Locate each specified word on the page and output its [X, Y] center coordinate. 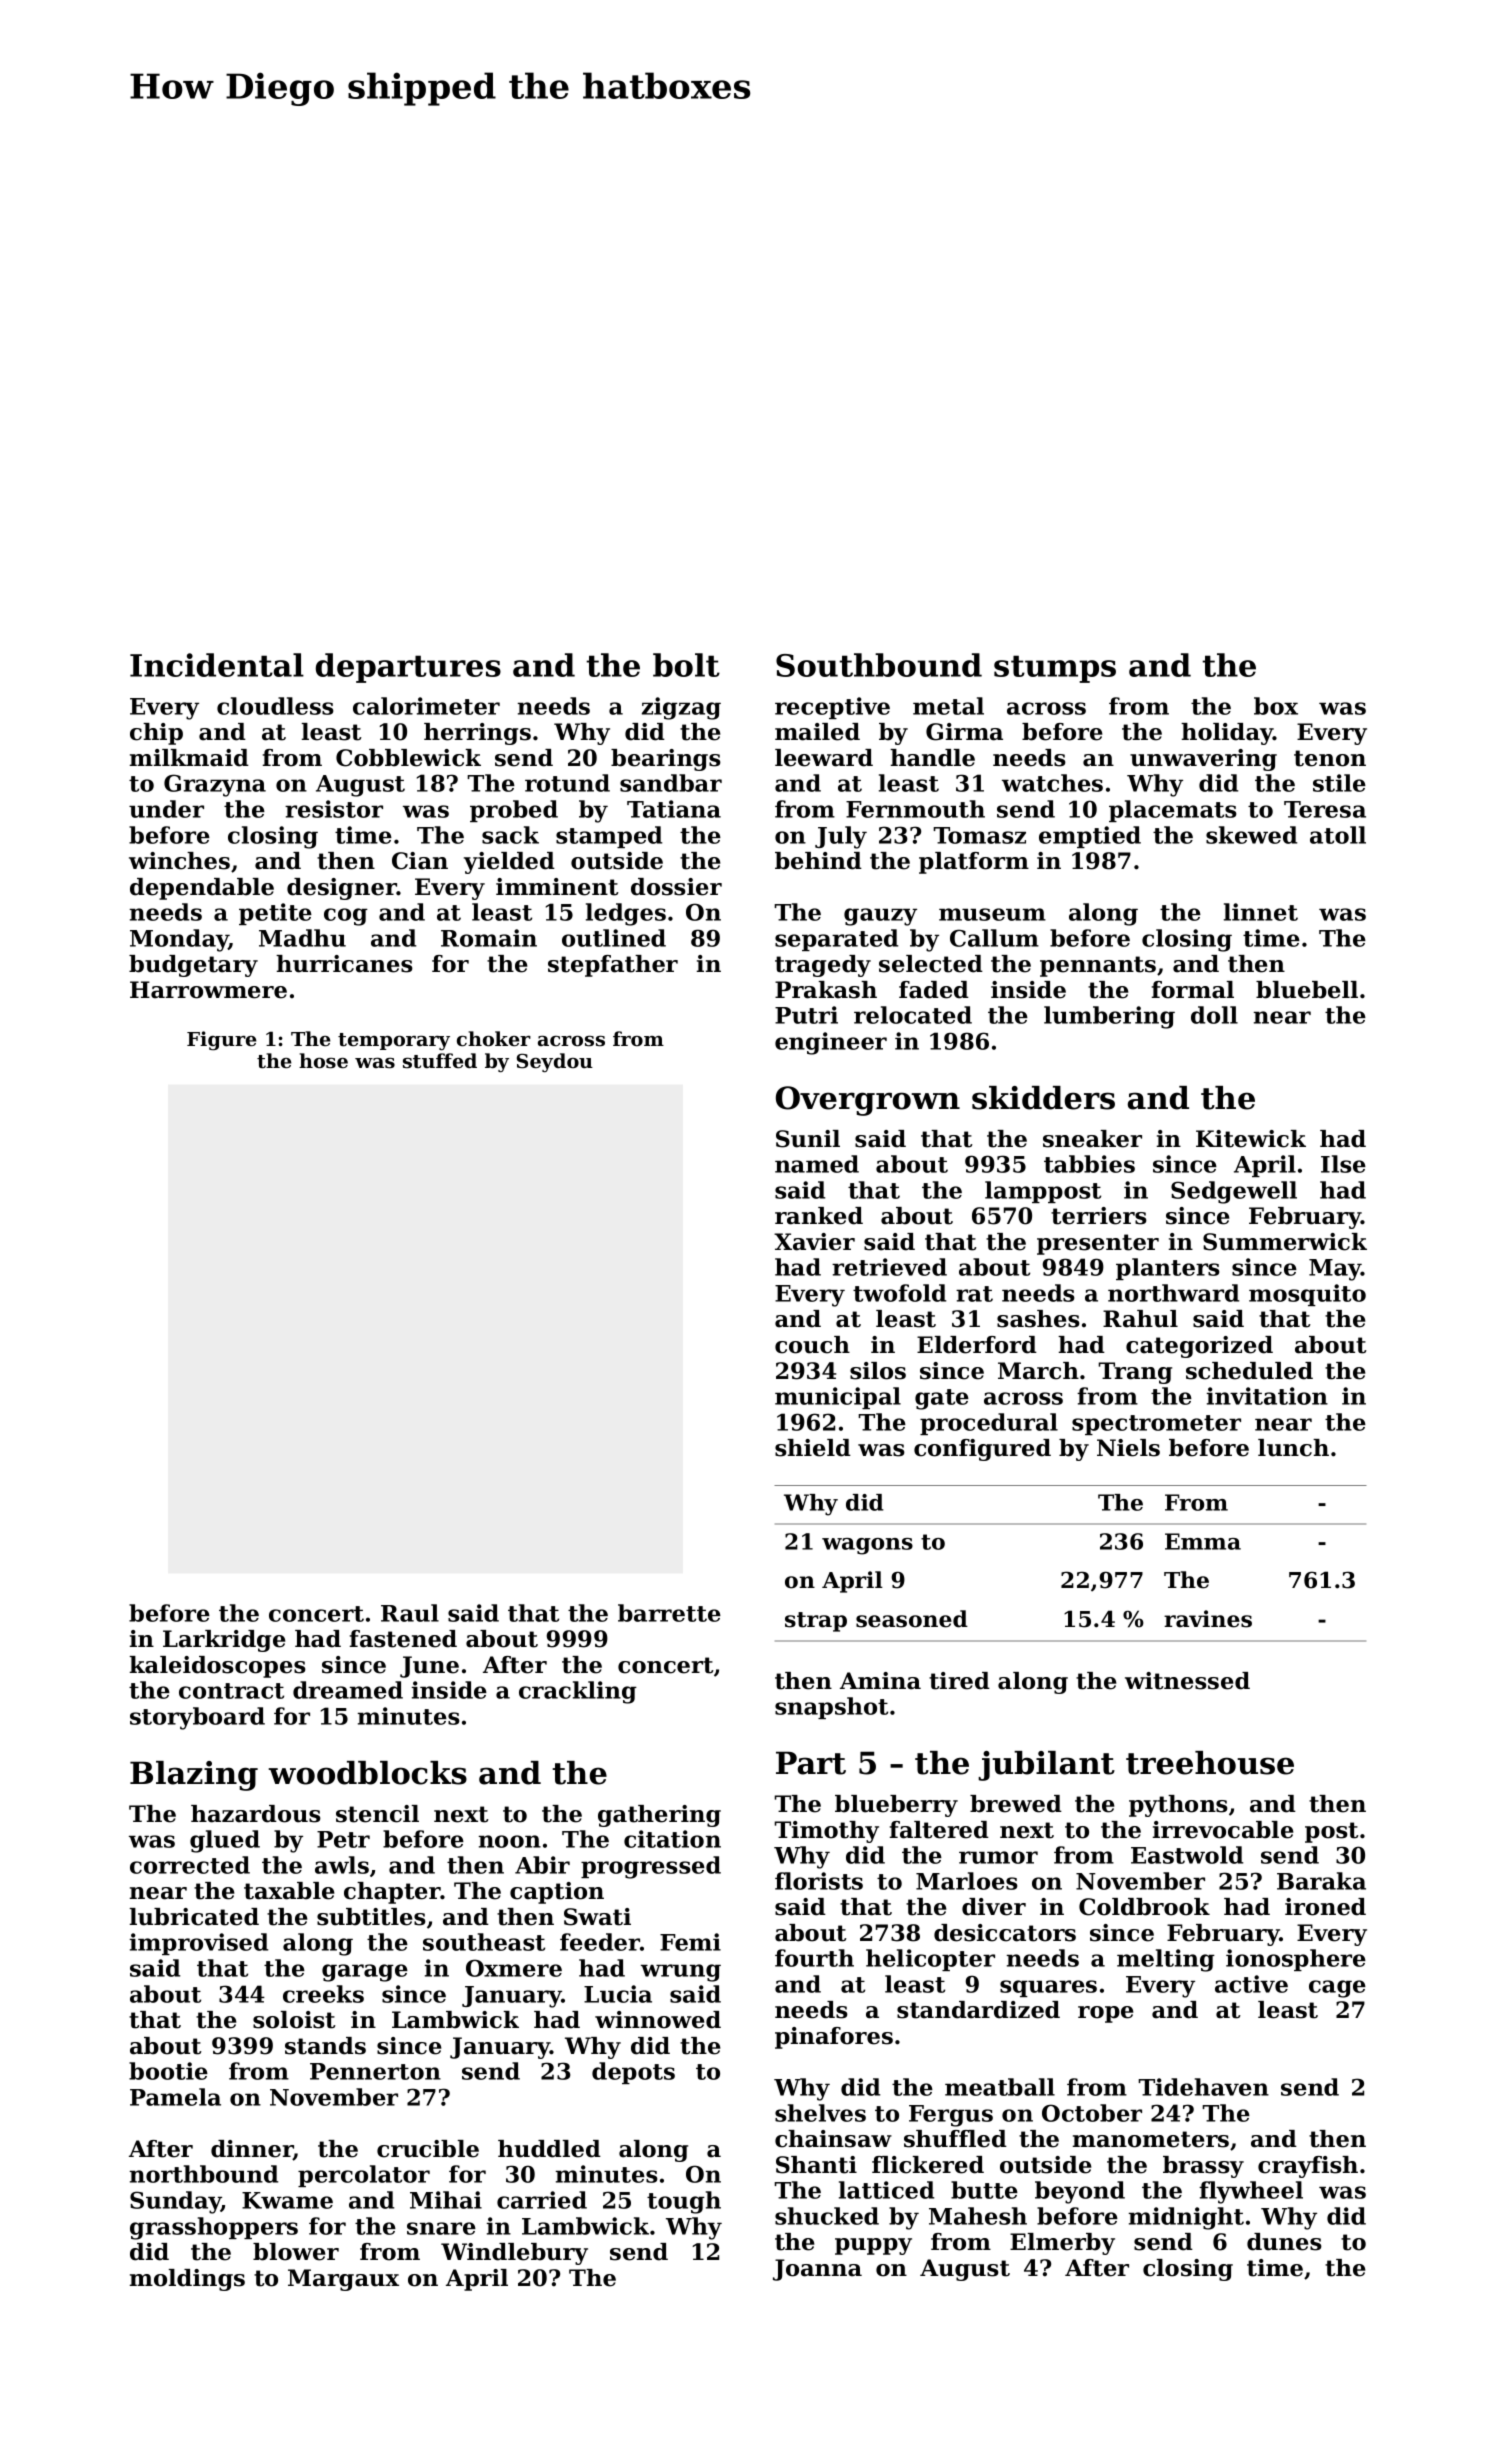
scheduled [1249, 1371]
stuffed [440, 1060]
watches [1052, 783]
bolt [686, 665]
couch [812, 1345]
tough [684, 2202]
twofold [899, 1293]
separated [836, 940]
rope [1105, 2014]
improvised [199, 1944]
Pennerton [375, 2071]
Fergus [951, 2116]
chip [156, 734]
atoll [1338, 835]
